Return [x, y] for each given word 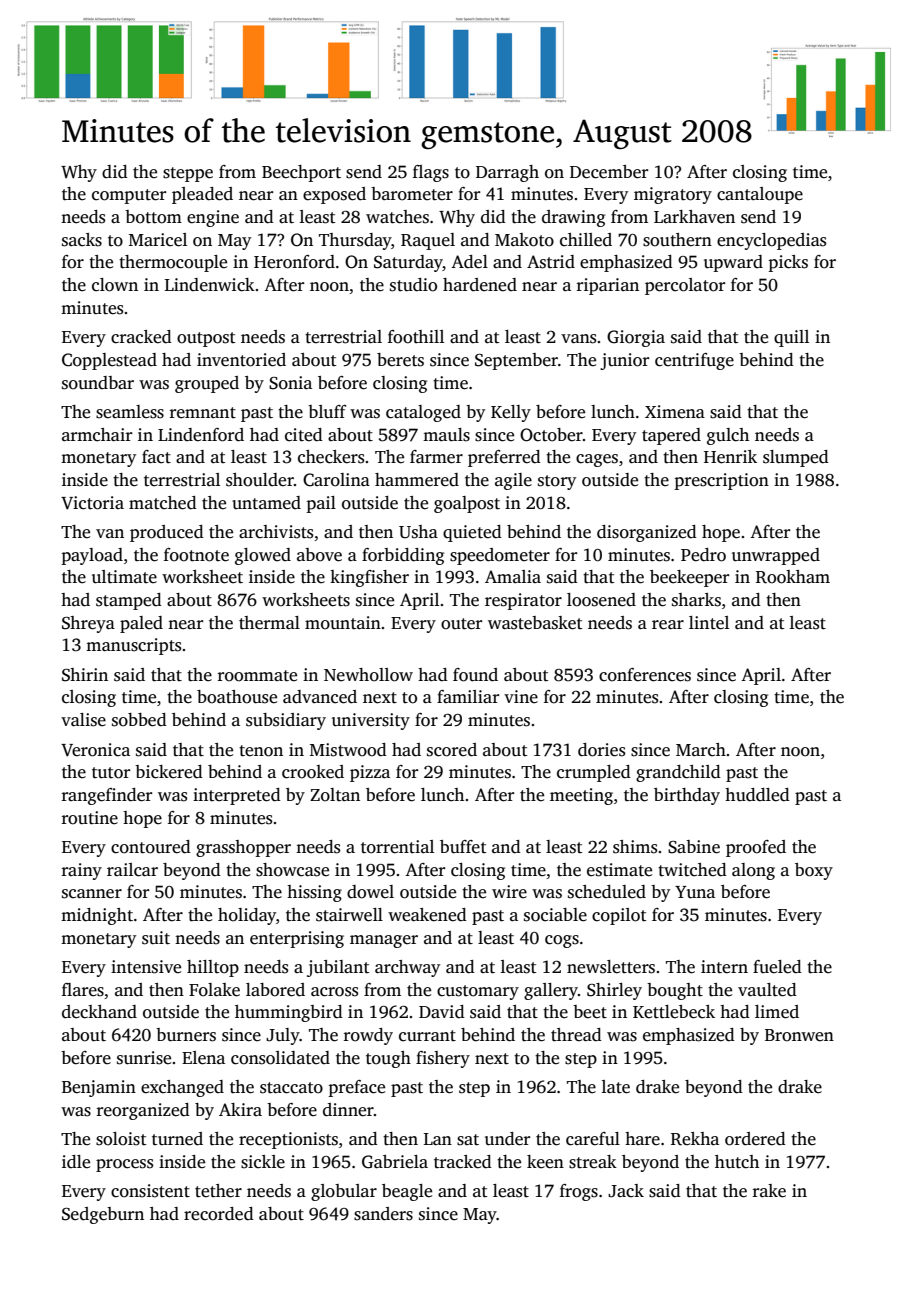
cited [304, 435]
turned [177, 1139]
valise [83, 720]
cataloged [423, 413]
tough [388, 1059]
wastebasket [535, 623]
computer [129, 196]
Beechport [301, 173]
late [616, 1087]
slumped [796, 458]
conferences [645, 675]
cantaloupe [760, 195]
